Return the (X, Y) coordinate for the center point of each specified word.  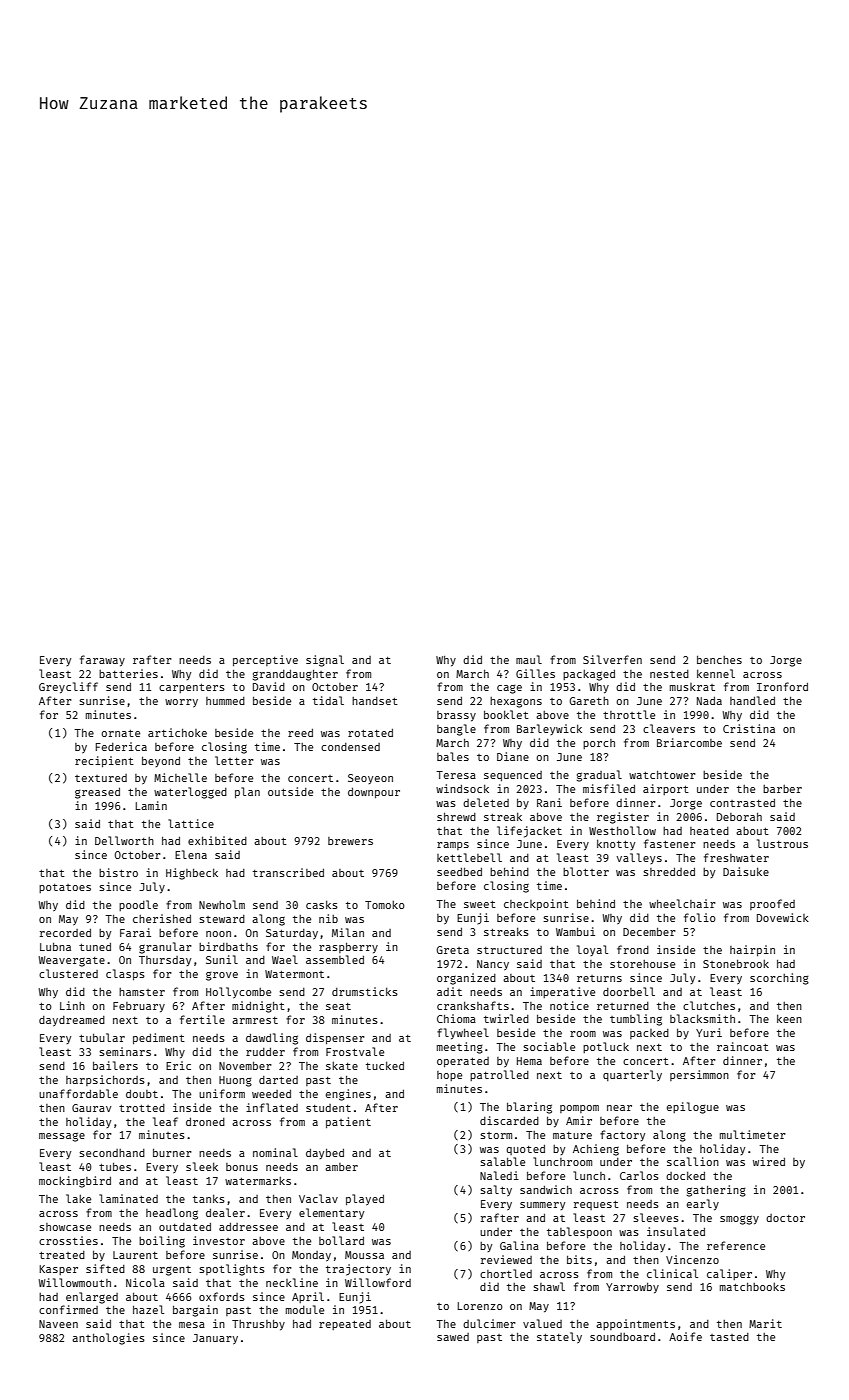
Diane (513, 756)
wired (769, 1161)
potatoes (65, 888)
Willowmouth (74, 1282)
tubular (102, 1037)
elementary (331, 1213)
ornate (120, 733)
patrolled (499, 1075)
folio (699, 917)
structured (509, 950)
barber (782, 789)
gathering (716, 1191)
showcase (65, 1227)
